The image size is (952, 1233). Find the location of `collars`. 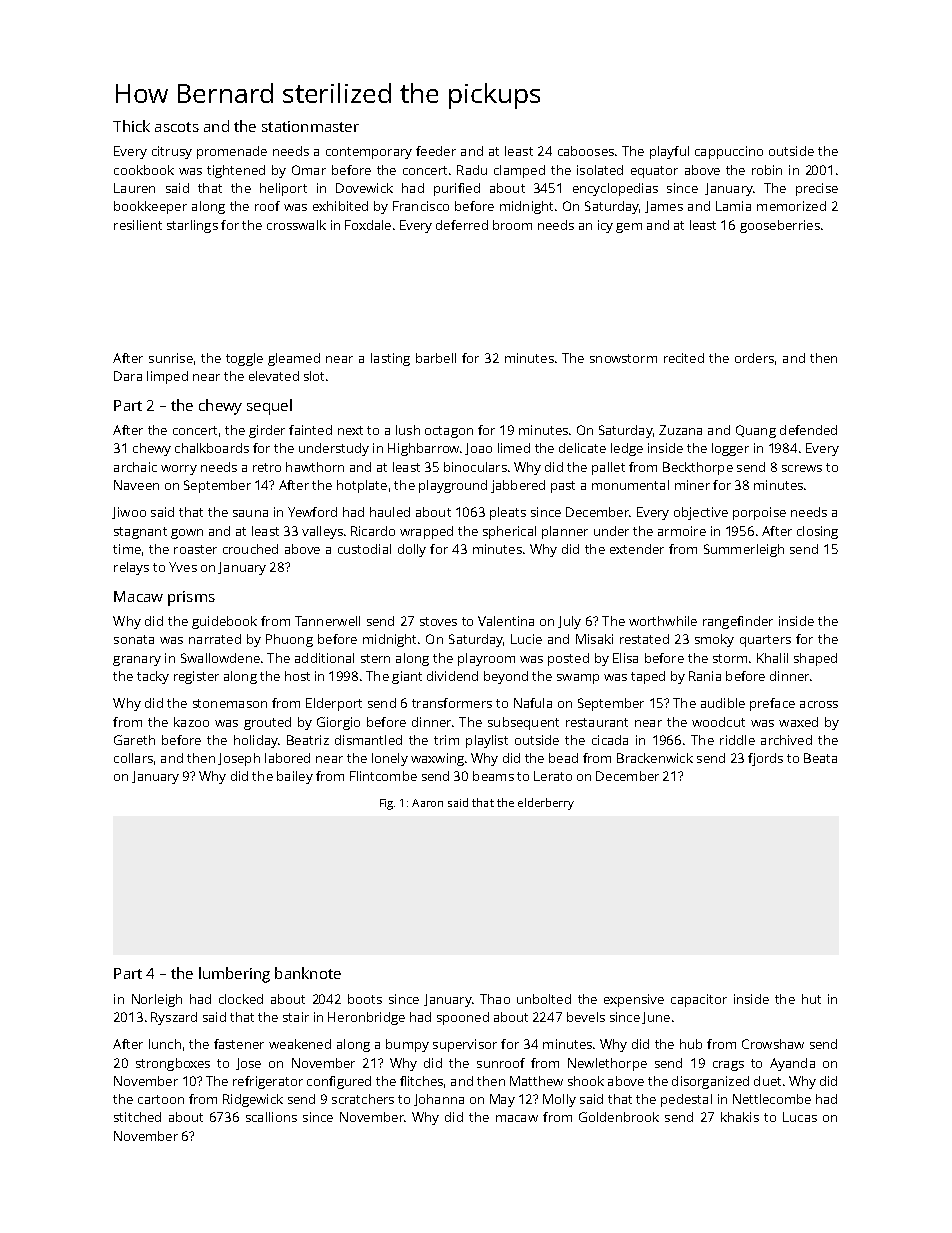

collars is located at coordinates (133, 758).
